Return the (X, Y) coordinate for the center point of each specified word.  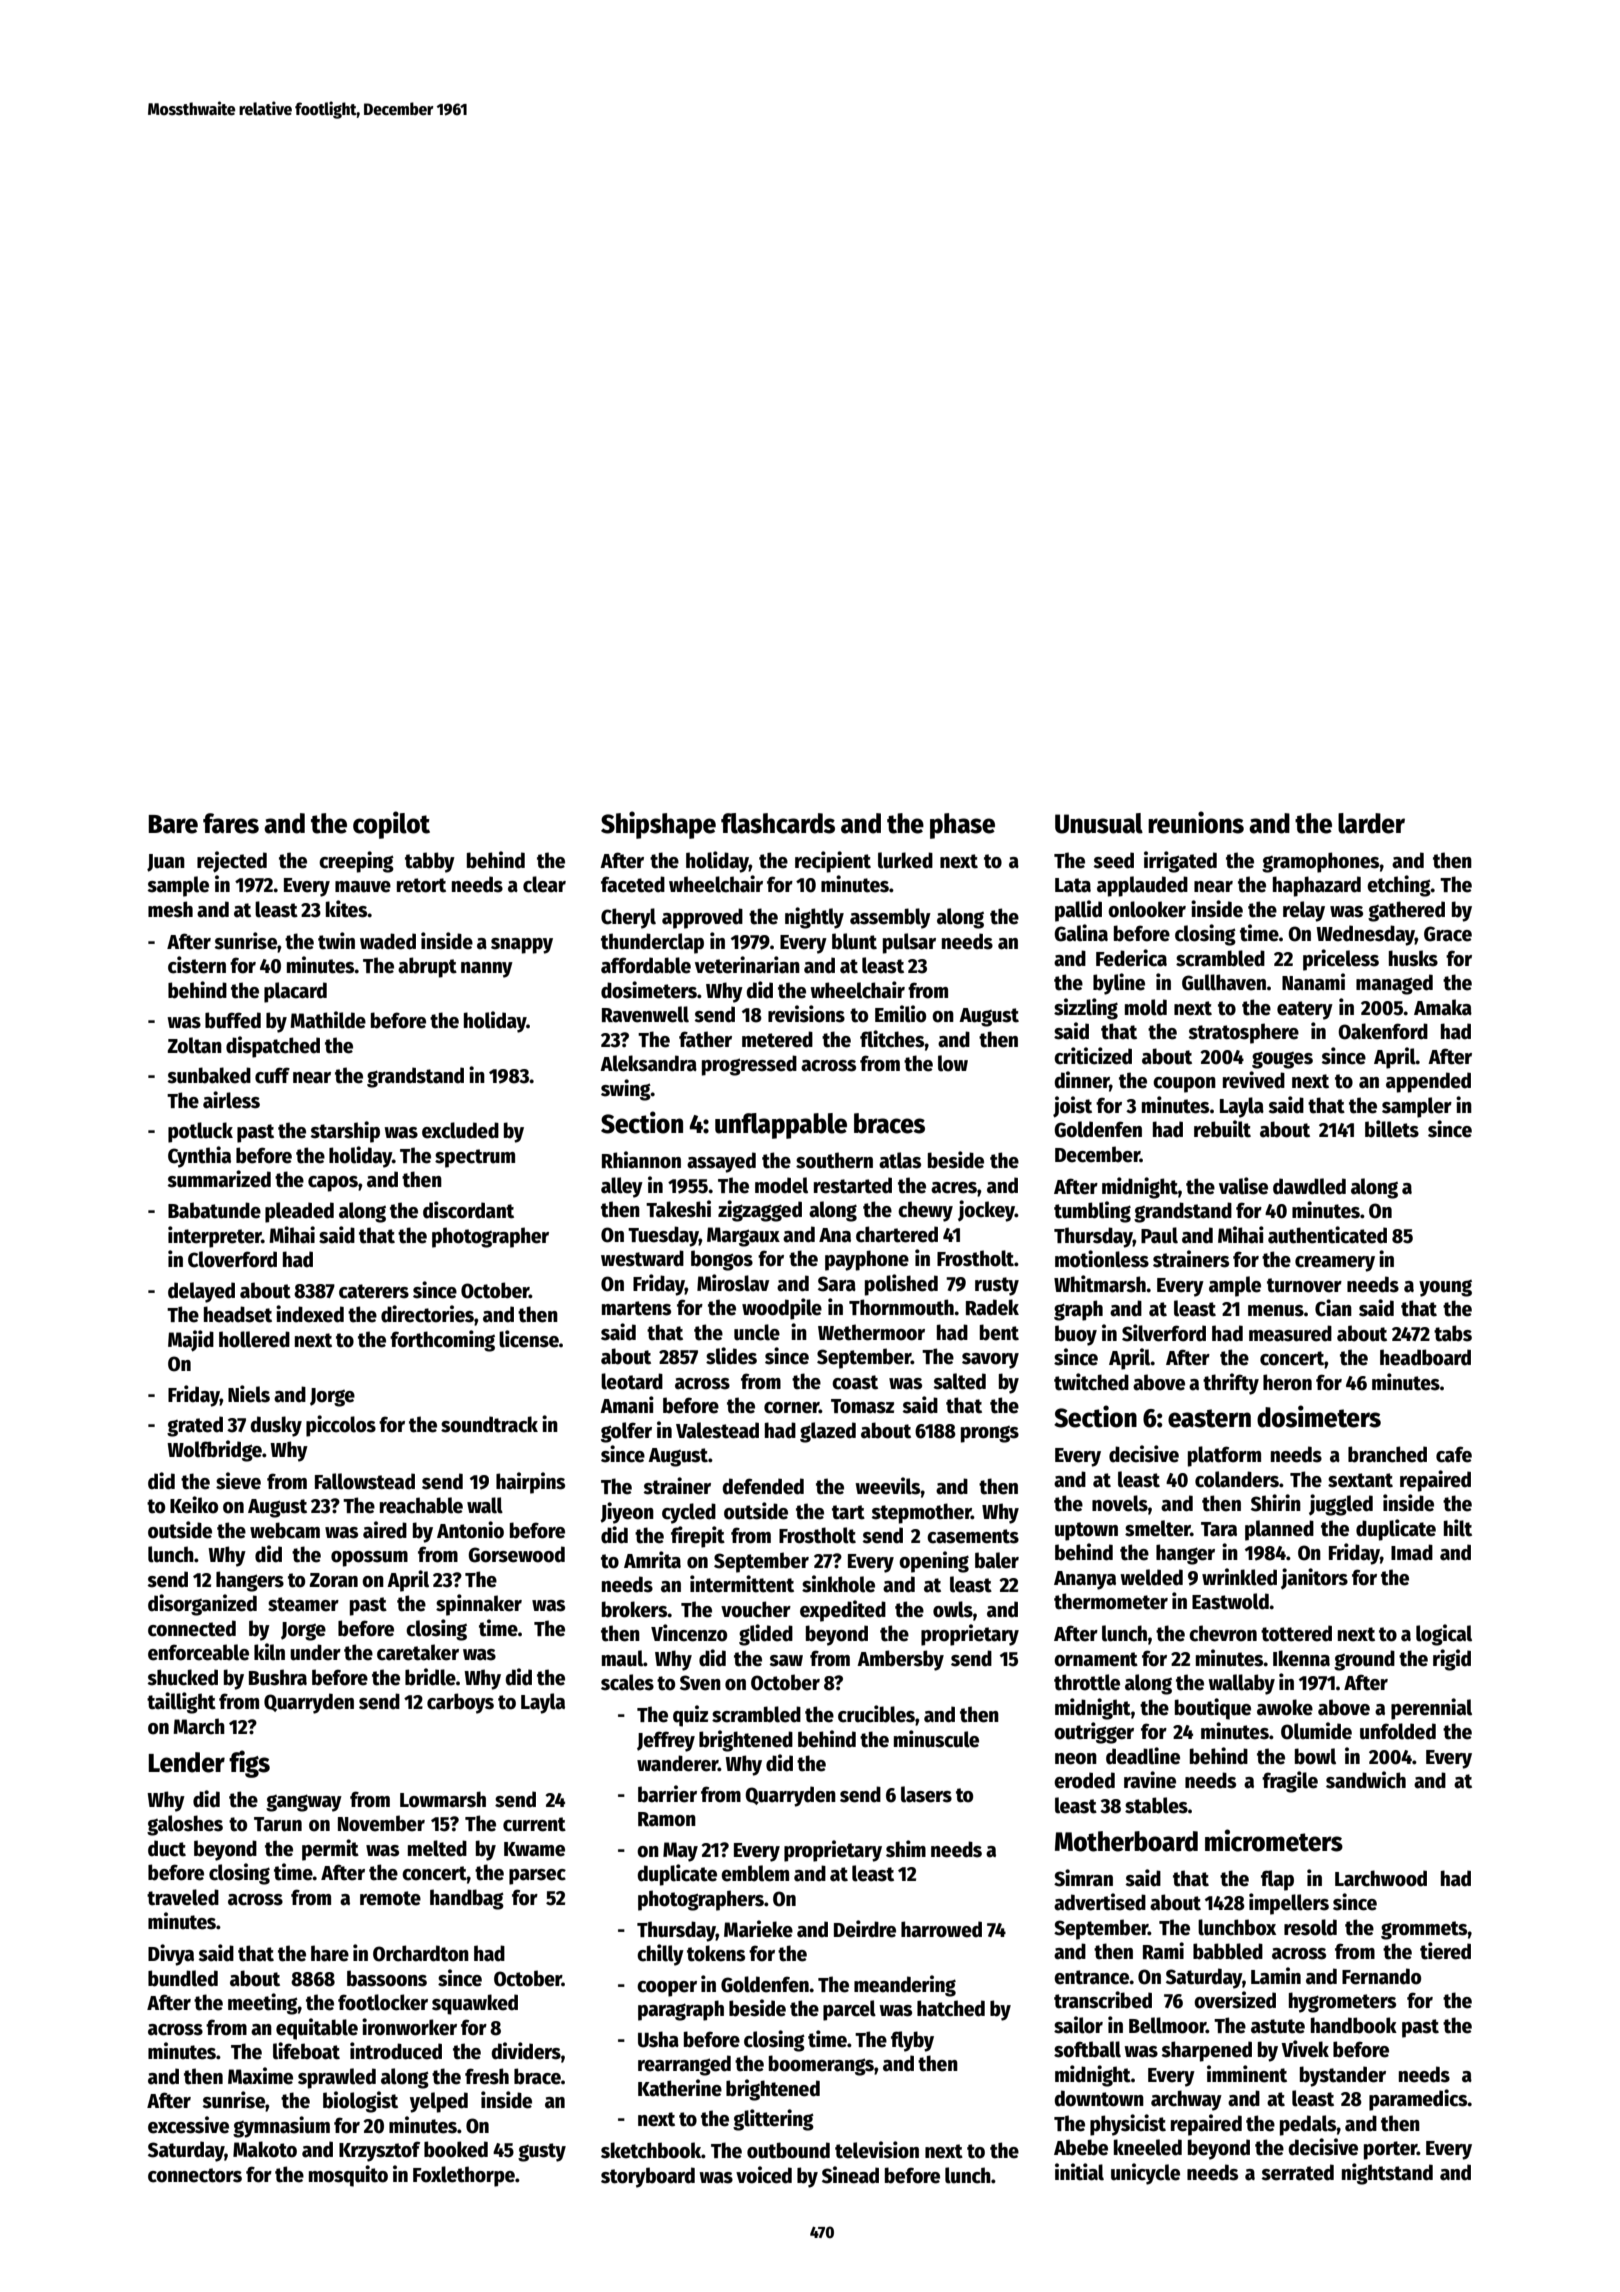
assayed (721, 1162)
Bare (173, 824)
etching (1399, 886)
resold (1310, 1927)
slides (731, 1356)
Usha (658, 2039)
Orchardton (421, 1953)
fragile (1290, 1782)
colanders (1237, 1479)
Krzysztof (379, 2151)
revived (1254, 1080)
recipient (833, 862)
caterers (374, 1291)
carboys (460, 1703)
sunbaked (209, 1075)
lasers (926, 1794)
